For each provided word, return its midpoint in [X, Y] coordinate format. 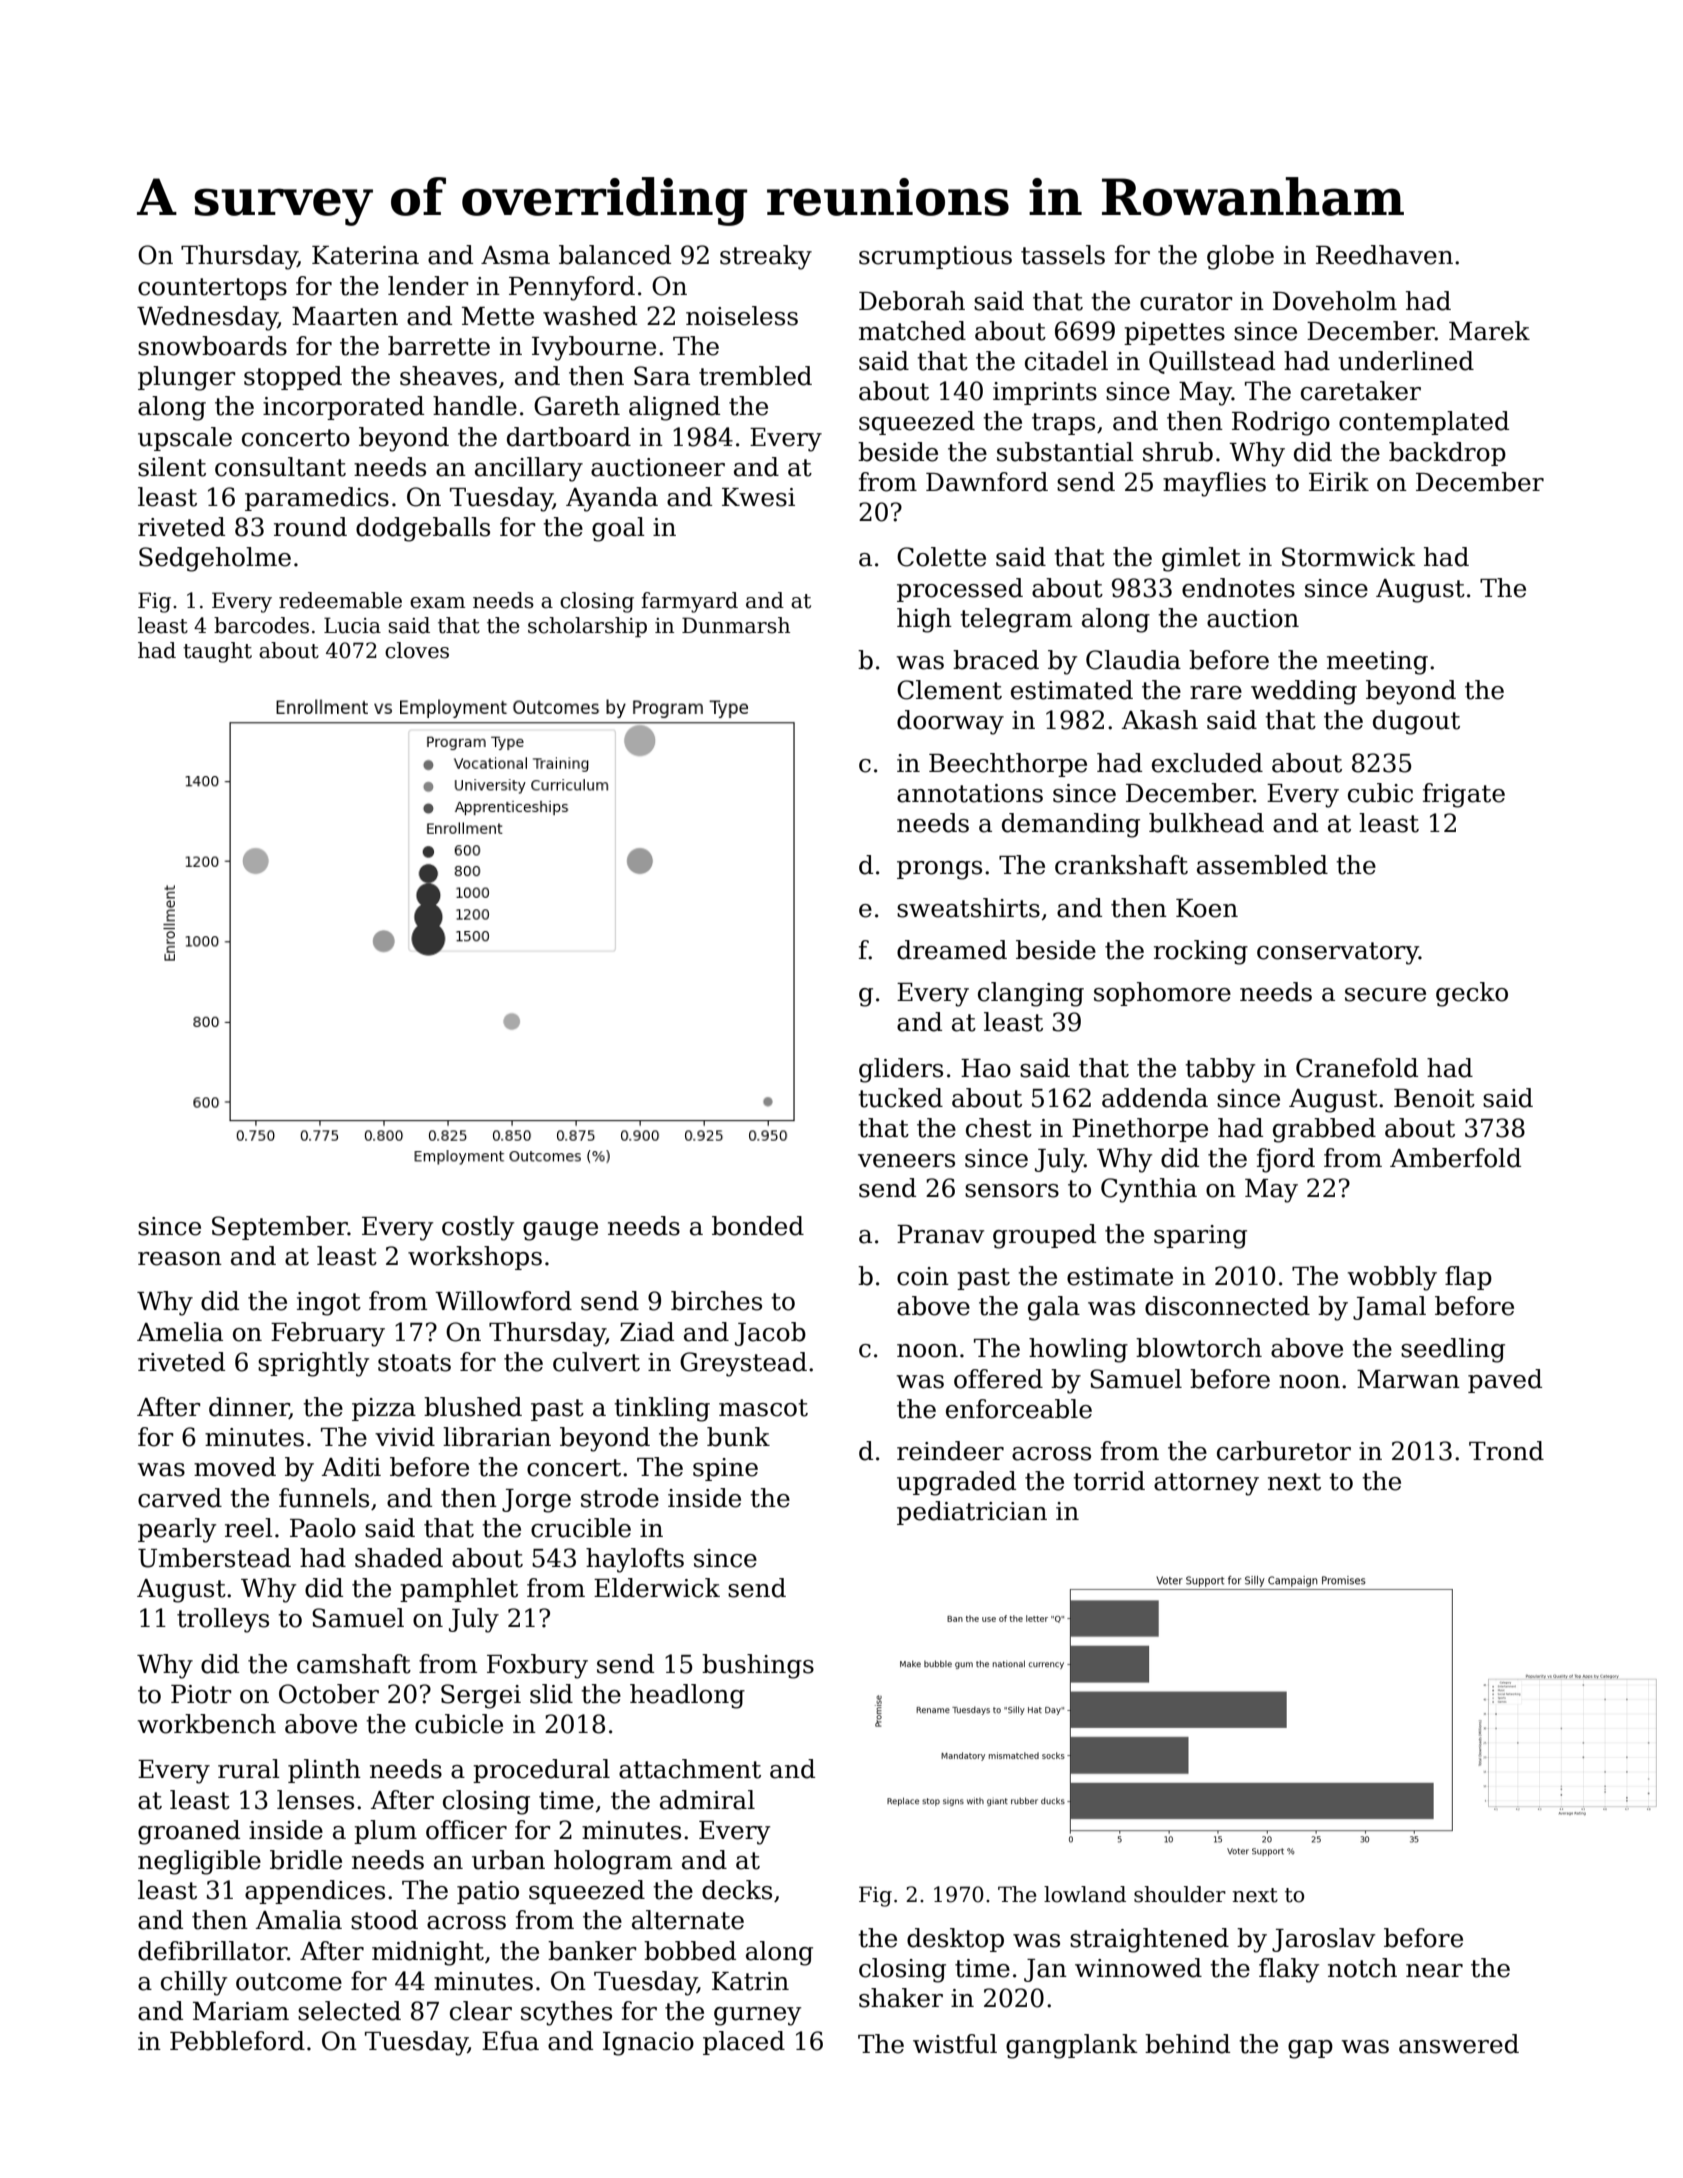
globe [1240, 257]
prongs [939, 870]
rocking [1201, 952]
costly [478, 1228]
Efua [510, 2041]
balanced [615, 255]
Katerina [365, 255]
